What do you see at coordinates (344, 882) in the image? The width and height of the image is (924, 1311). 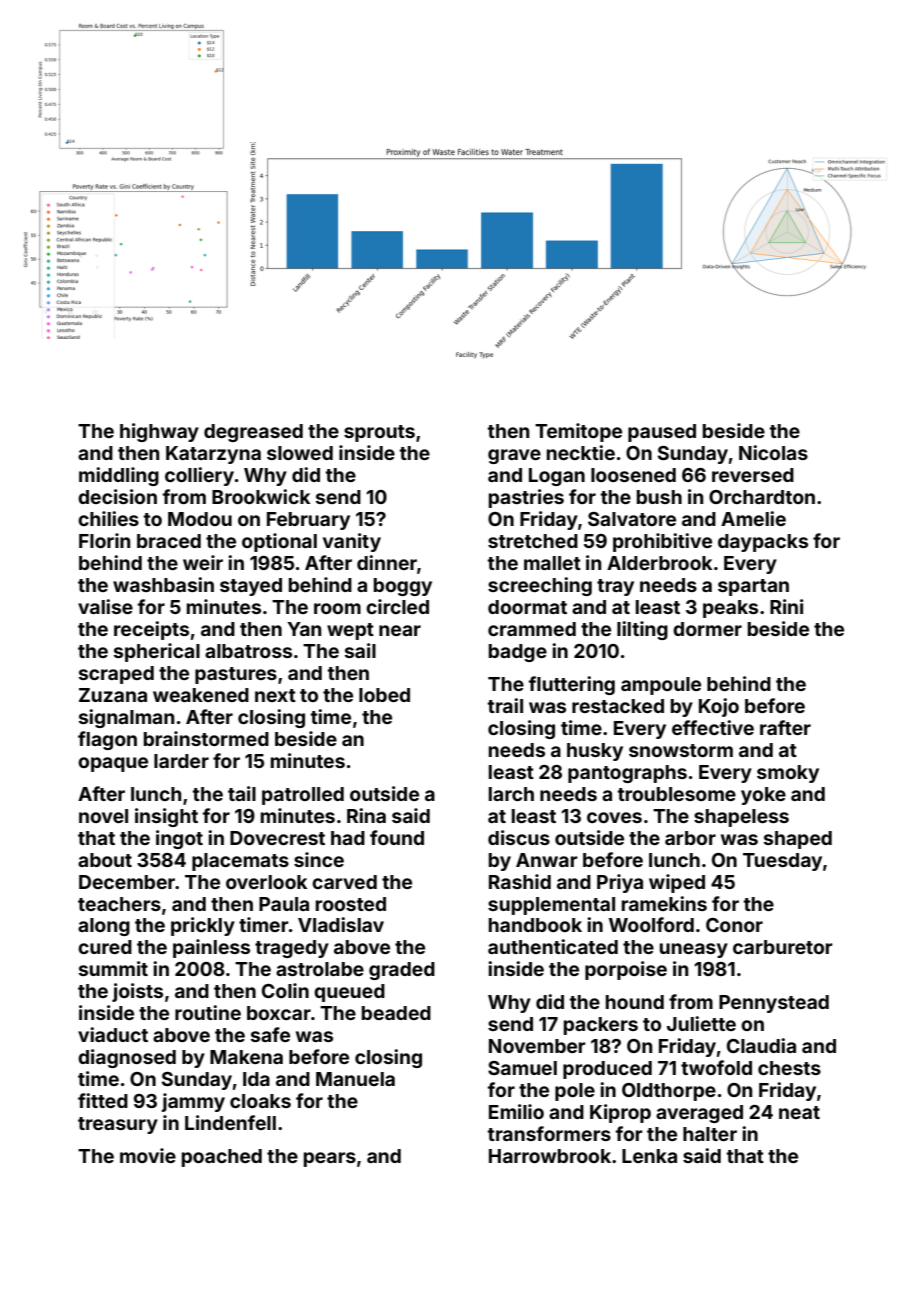 I see `carved` at bounding box center [344, 882].
